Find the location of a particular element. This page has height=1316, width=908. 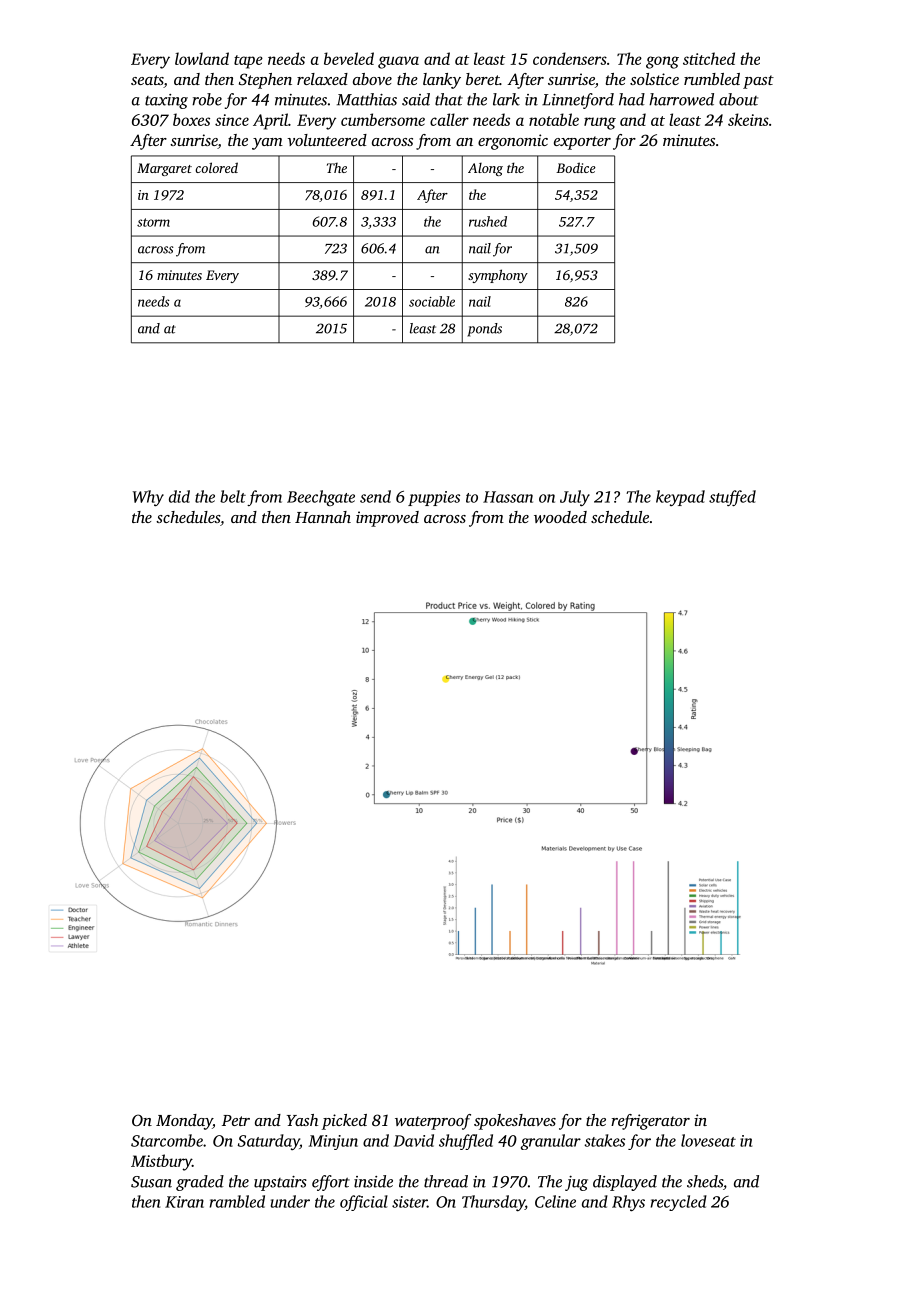

keypad is located at coordinates (680, 498).
